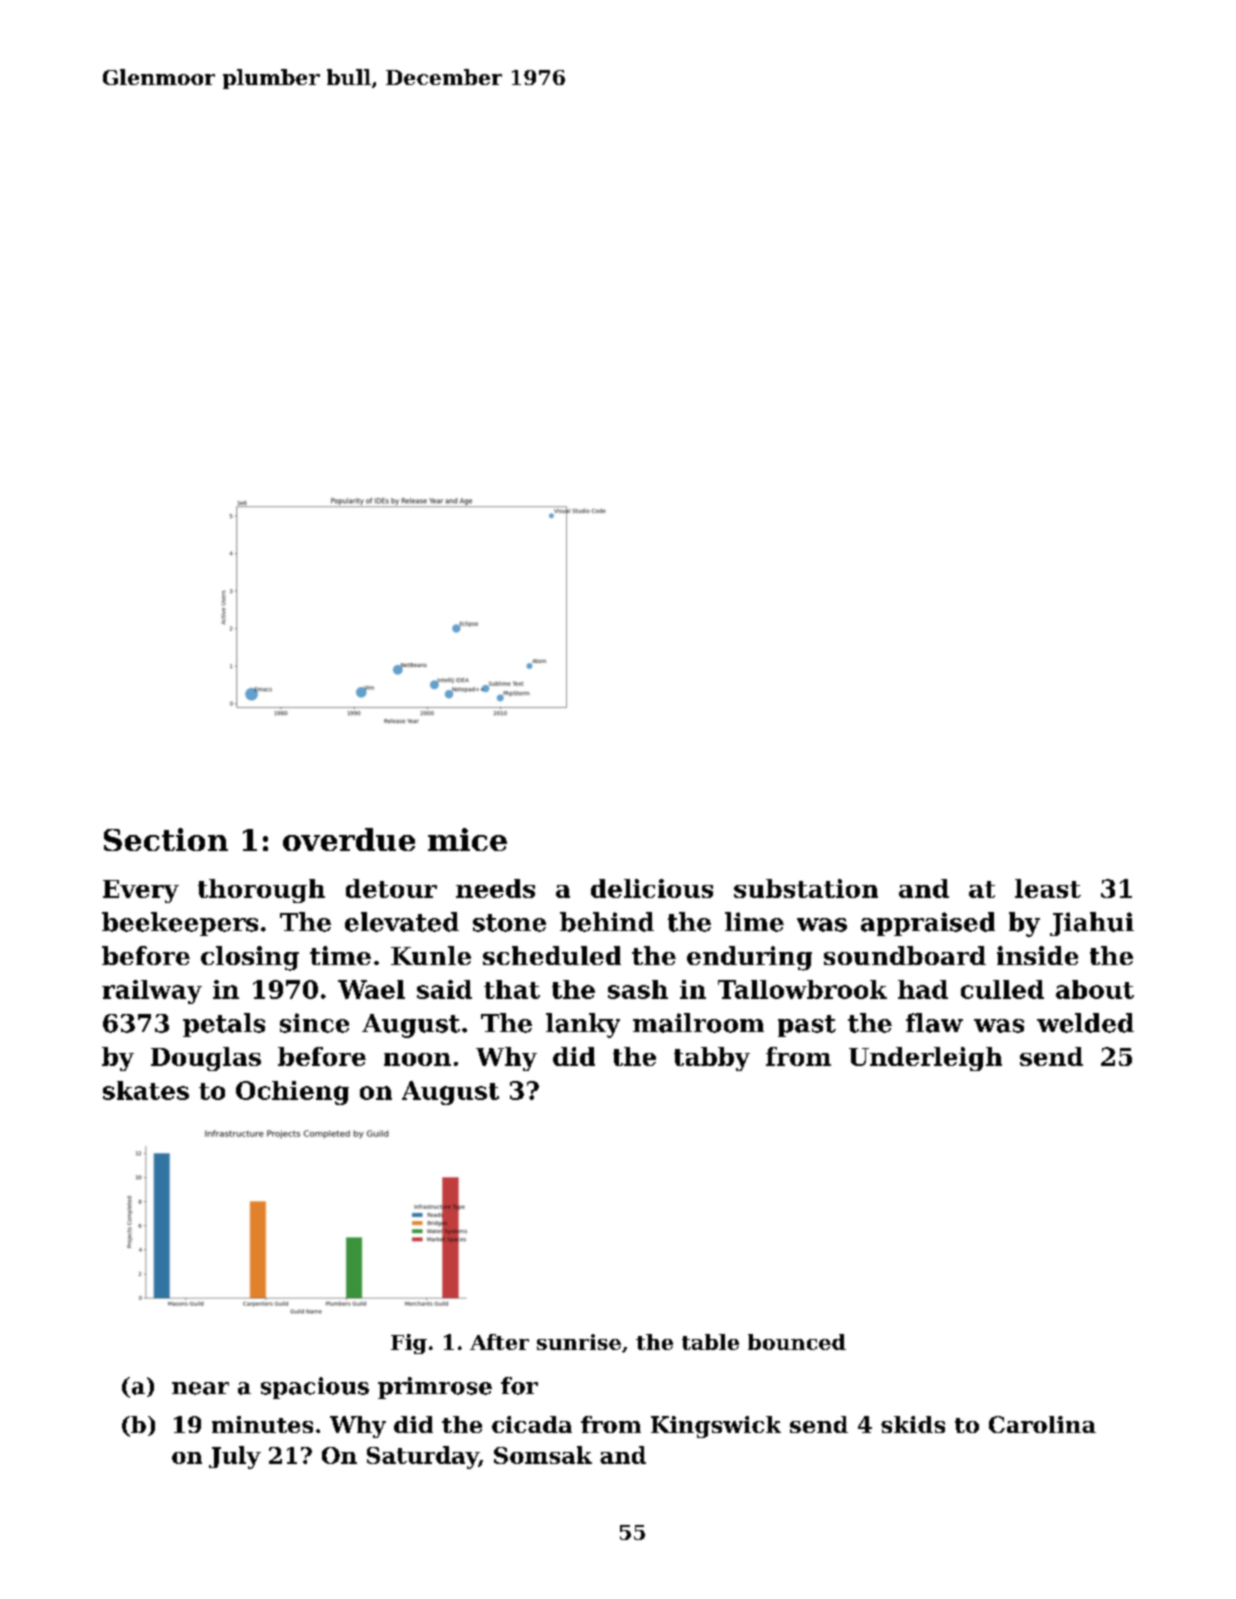 The image size is (1236, 1599). What do you see at coordinates (180, 924) in the image?
I see `beekeepers` at bounding box center [180, 924].
